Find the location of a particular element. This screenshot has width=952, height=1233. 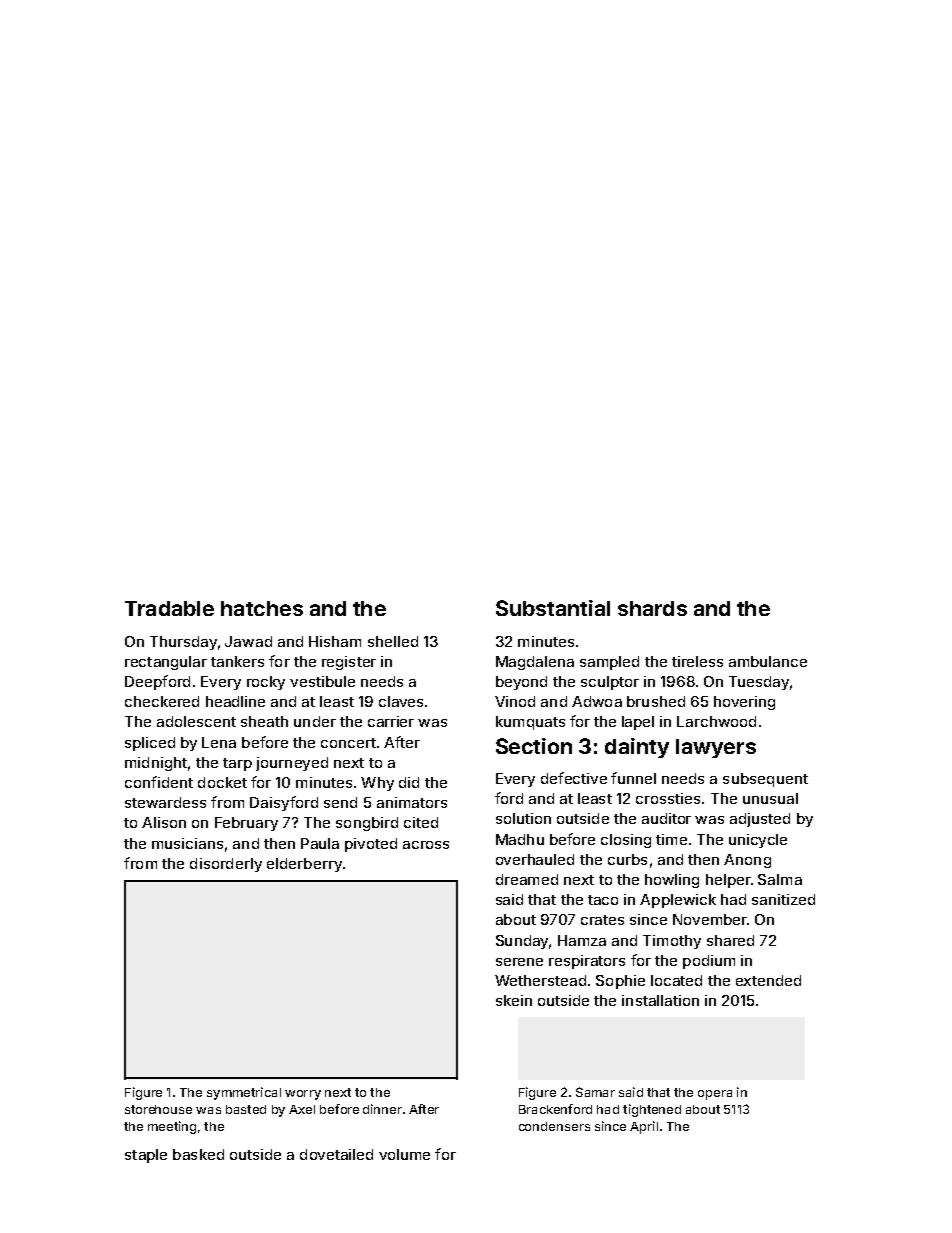

shards is located at coordinates (652, 608).
